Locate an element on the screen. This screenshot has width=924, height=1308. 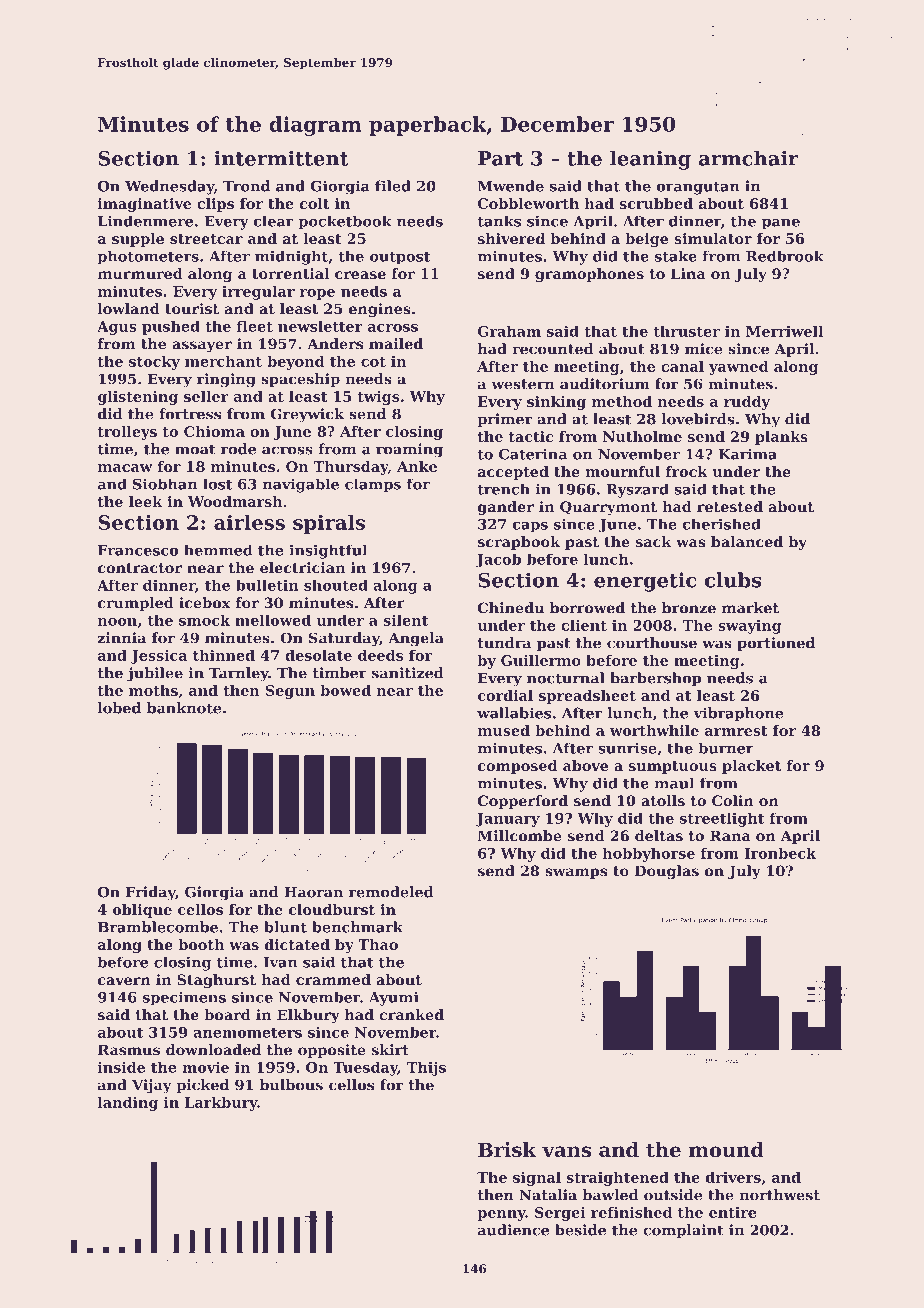
twigs is located at coordinates (378, 398).
